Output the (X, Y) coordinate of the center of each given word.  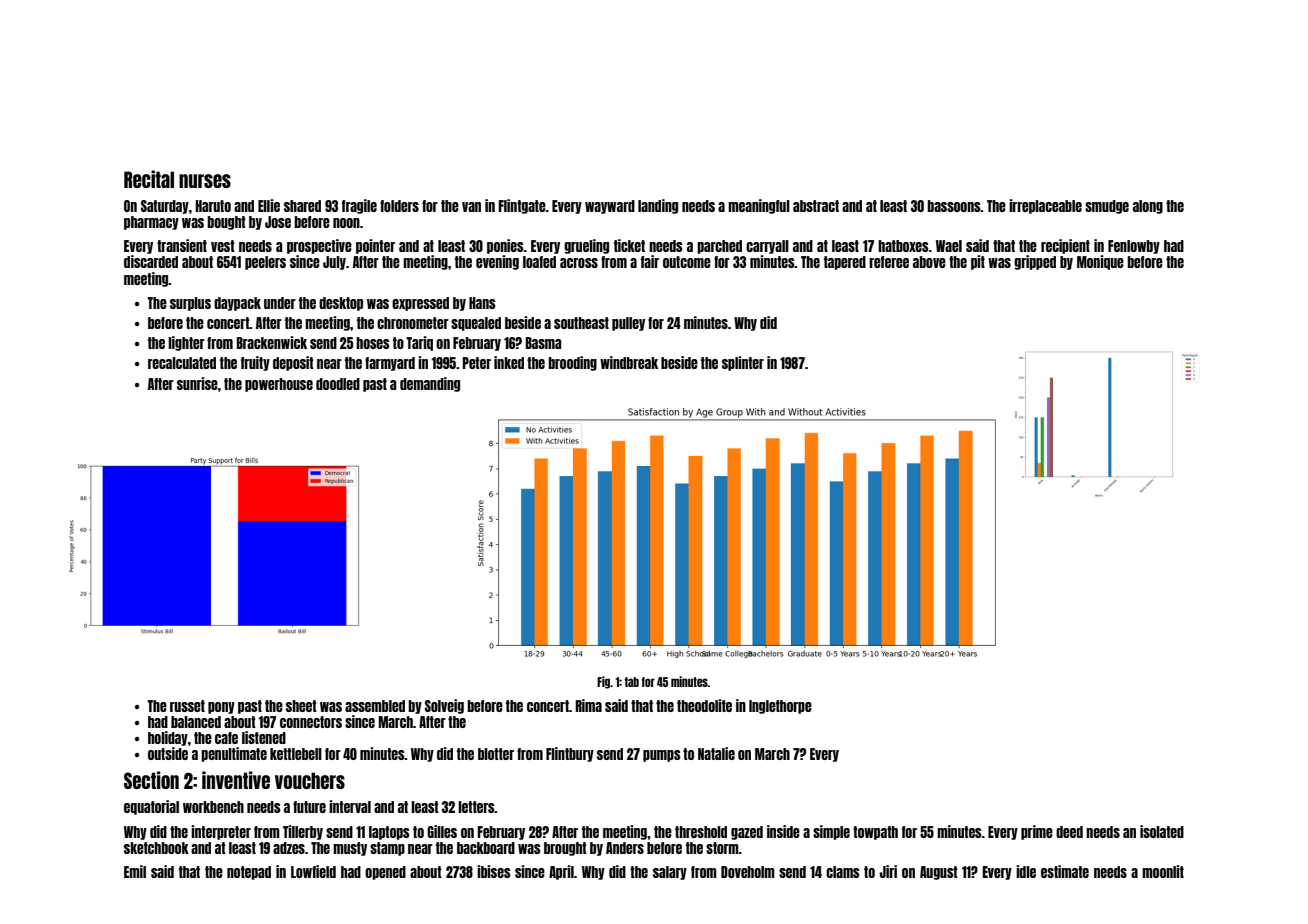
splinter (743, 363)
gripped (1035, 262)
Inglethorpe (780, 707)
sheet (301, 706)
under (280, 303)
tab (632, 682)
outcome (687, 262)
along (1148, 207)
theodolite (704, 705)
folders (399, 206)
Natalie (716, 753)
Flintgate (522, 206)
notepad (249, 873)
